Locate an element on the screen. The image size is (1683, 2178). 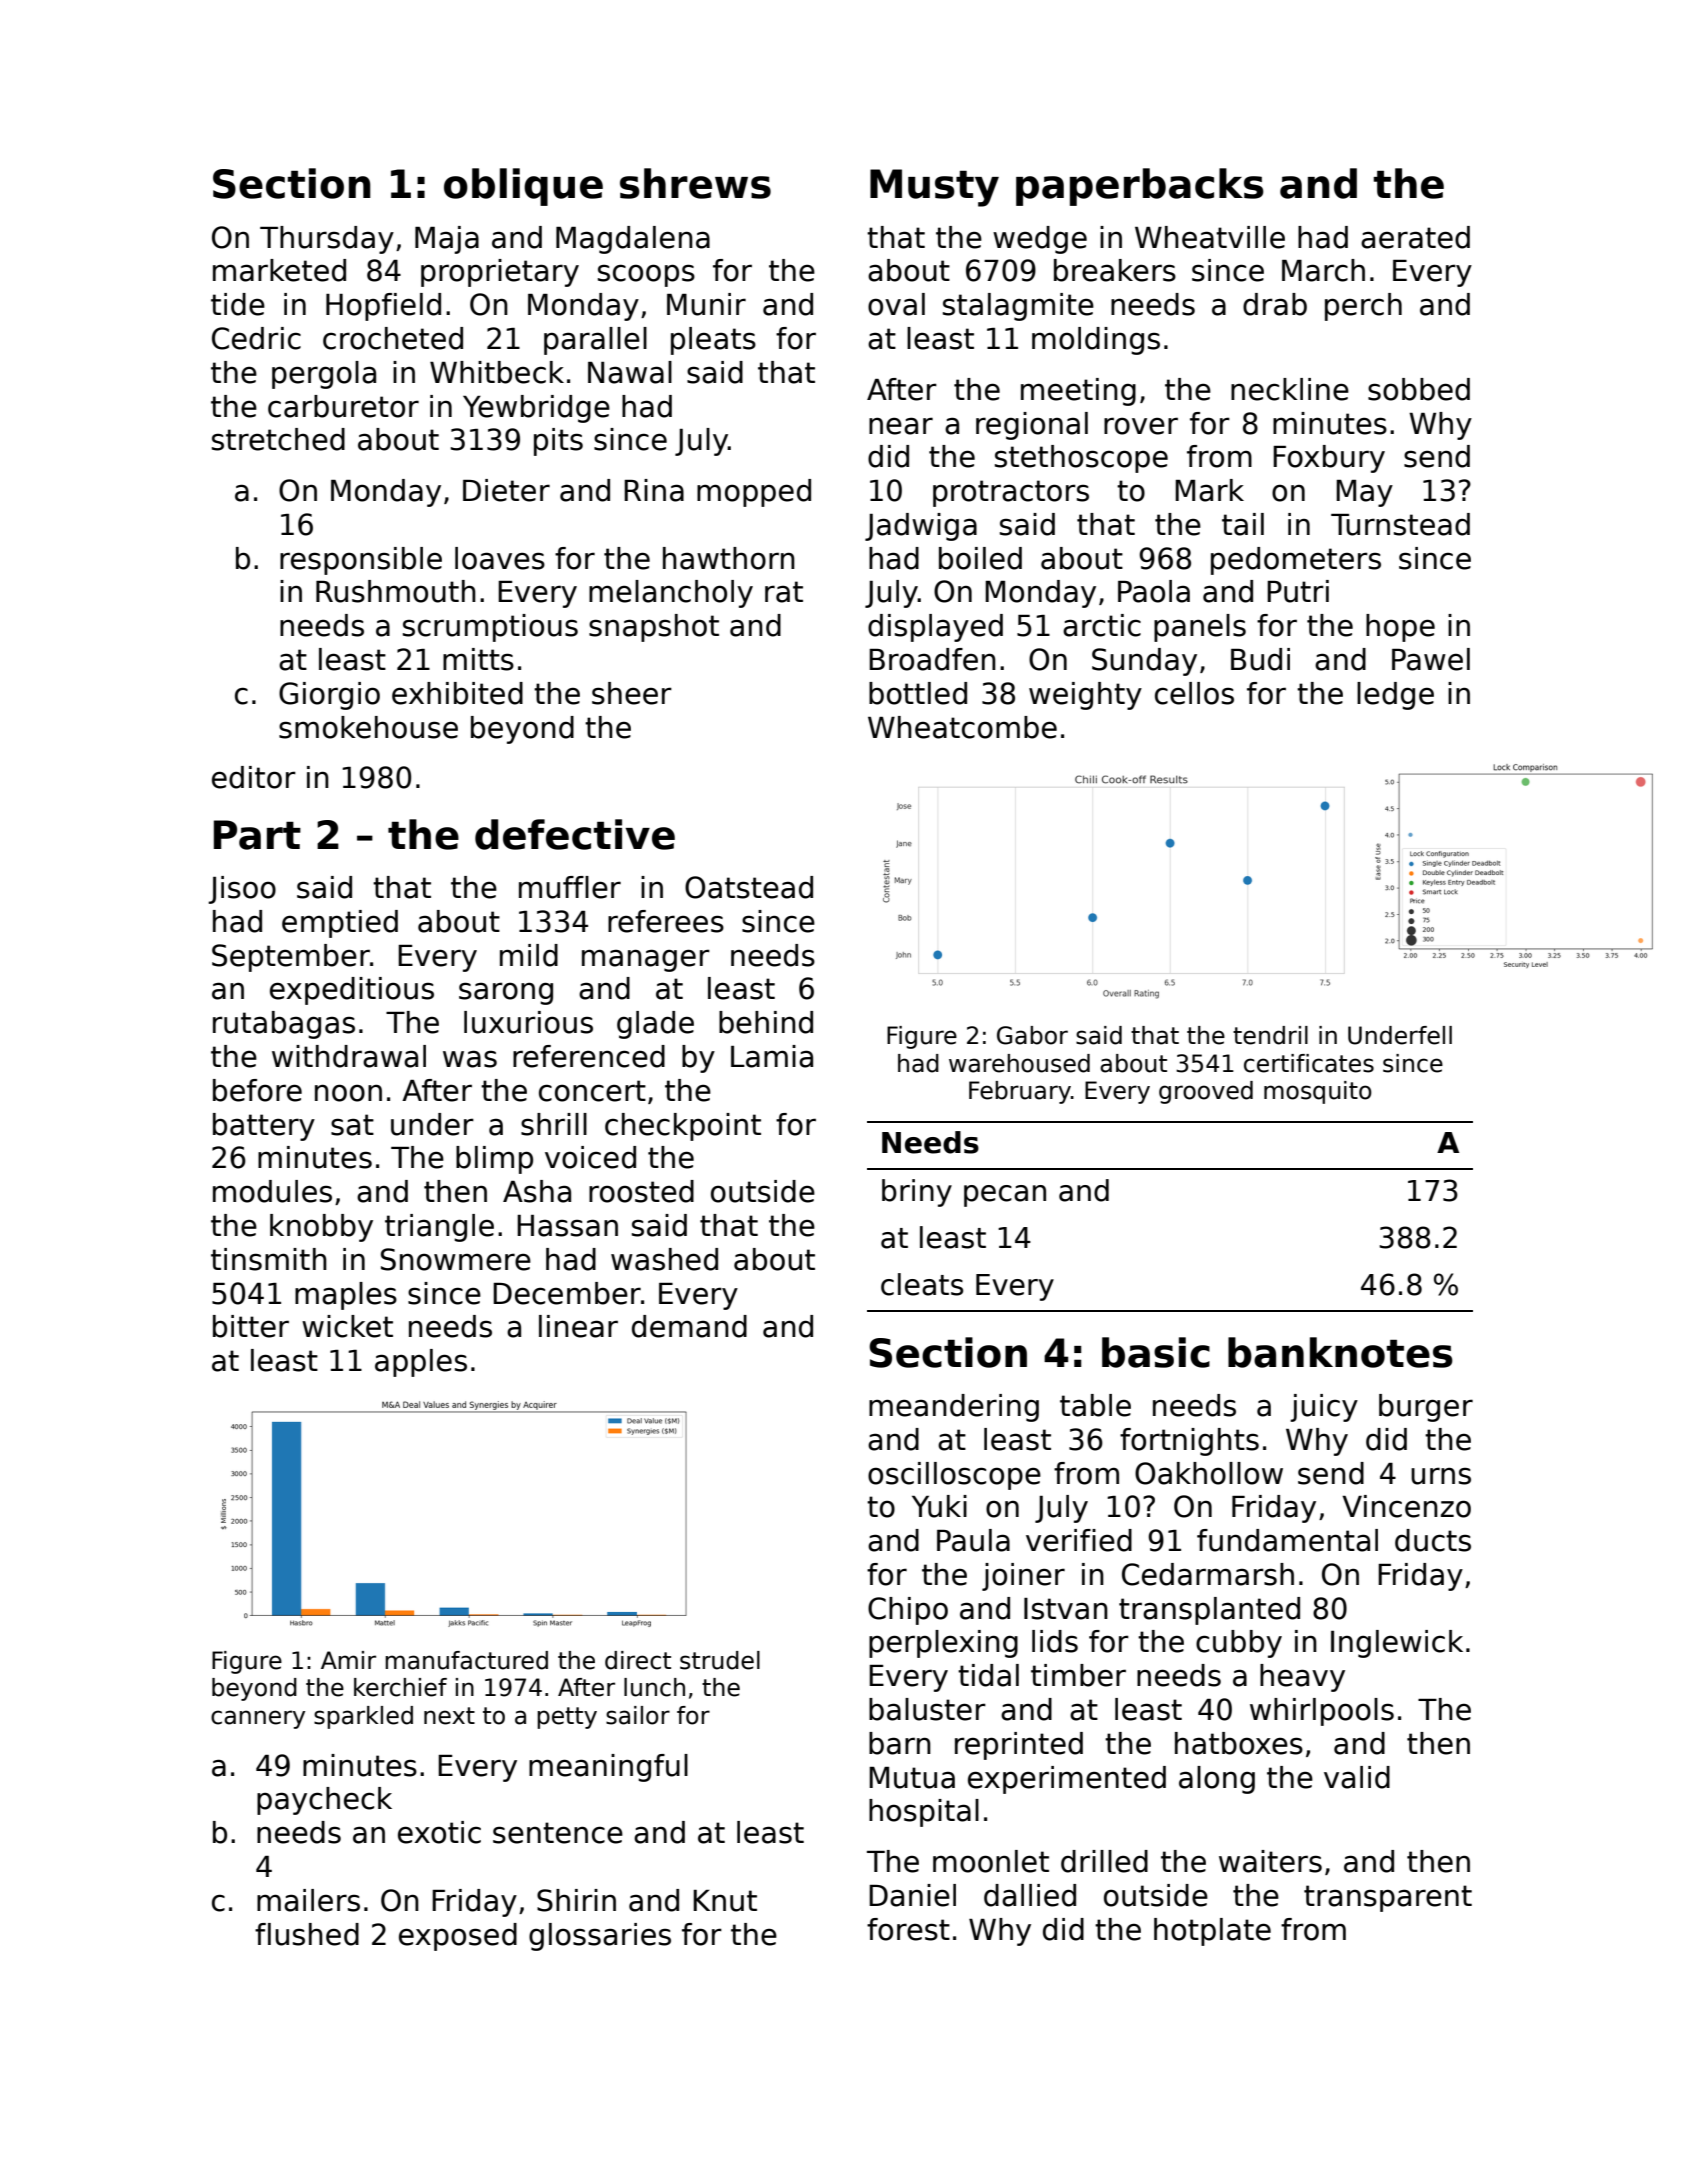
grooved is located at coordinates (1206, 1092).
